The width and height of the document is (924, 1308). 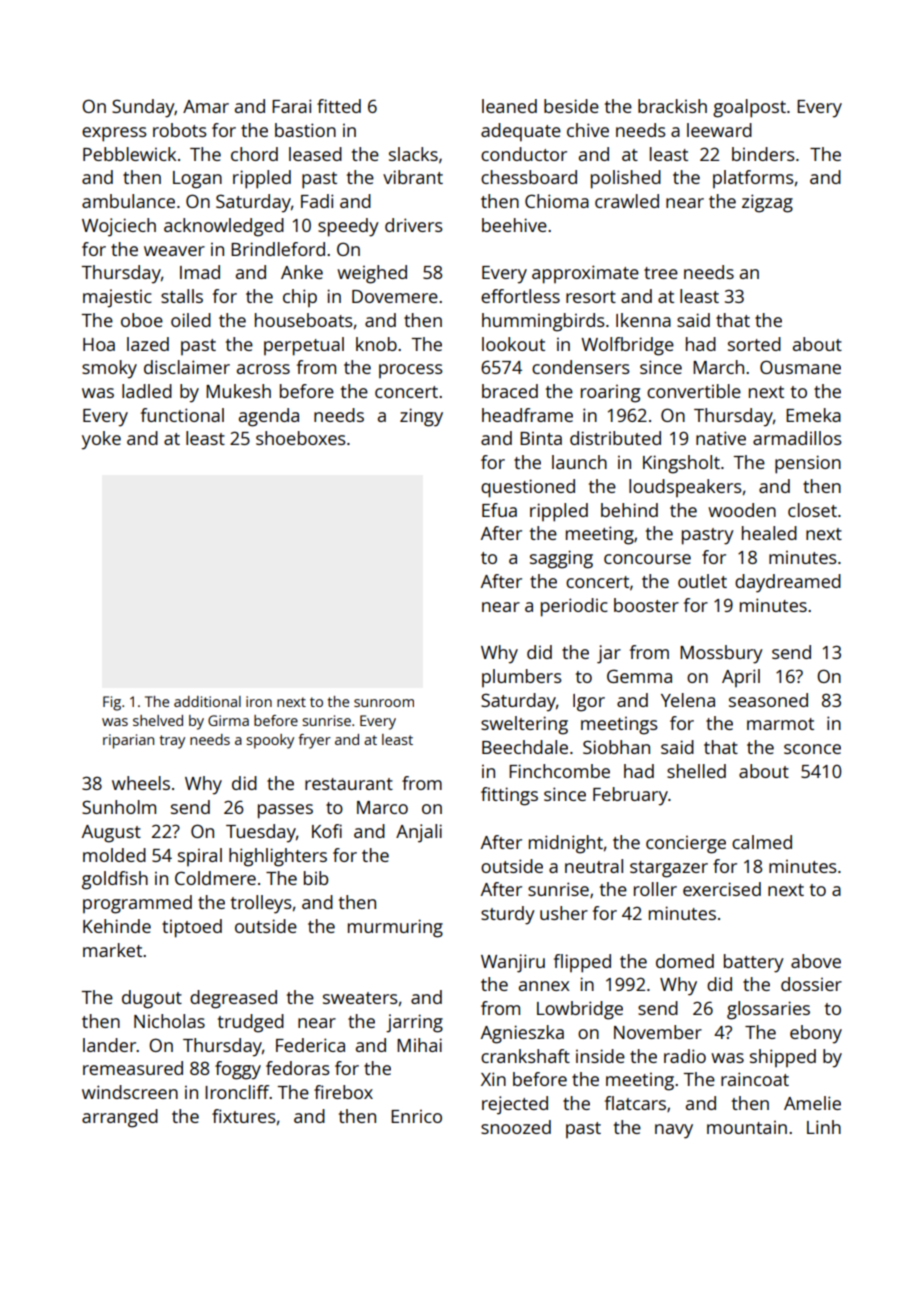 I want to click on daydreamed, so click(x=788, y=583).
